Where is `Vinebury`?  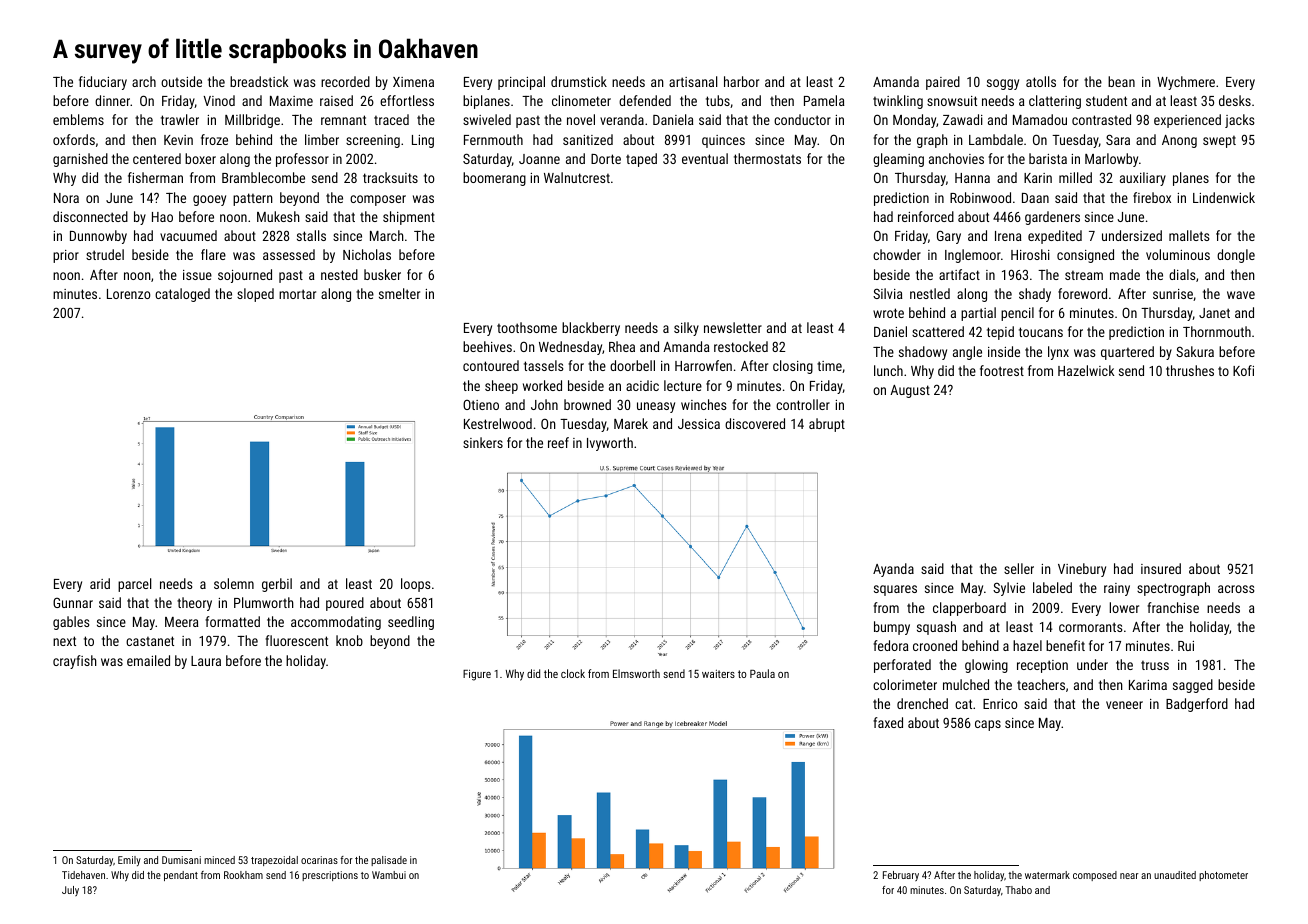 Vinebury is located at coordinates (1082, 570).
